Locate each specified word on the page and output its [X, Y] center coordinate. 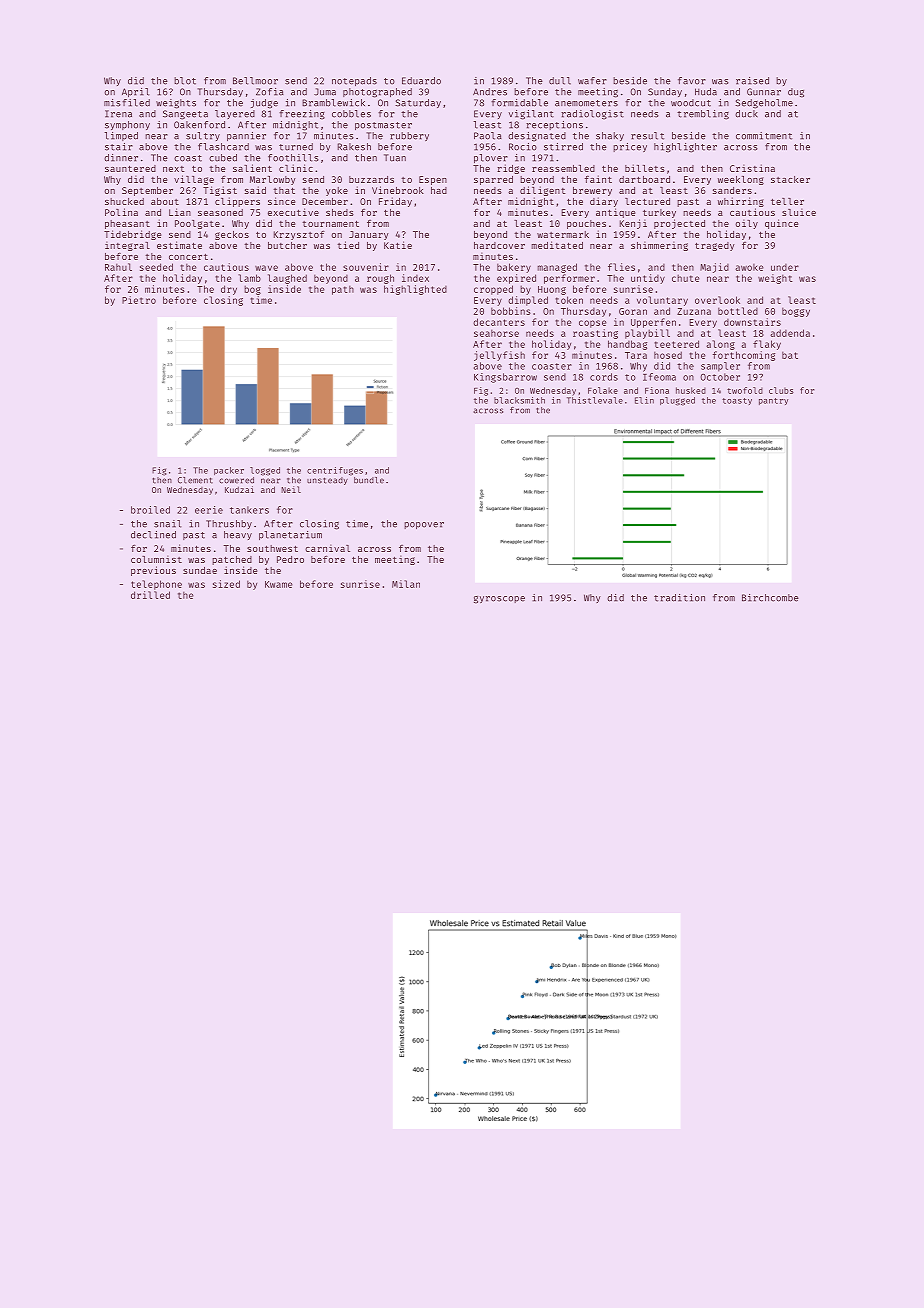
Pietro [139, 300]
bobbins [511, 311]
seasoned [220, 212]
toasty [737, 401]
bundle [369, 480]
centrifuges [335, 471]
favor [692, 81]
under [785, 267]
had [439, 190]
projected [679, 224]
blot [185, 81]
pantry [773, 401]
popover [424, 525]
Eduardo [421, 81]
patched [232, 560]
